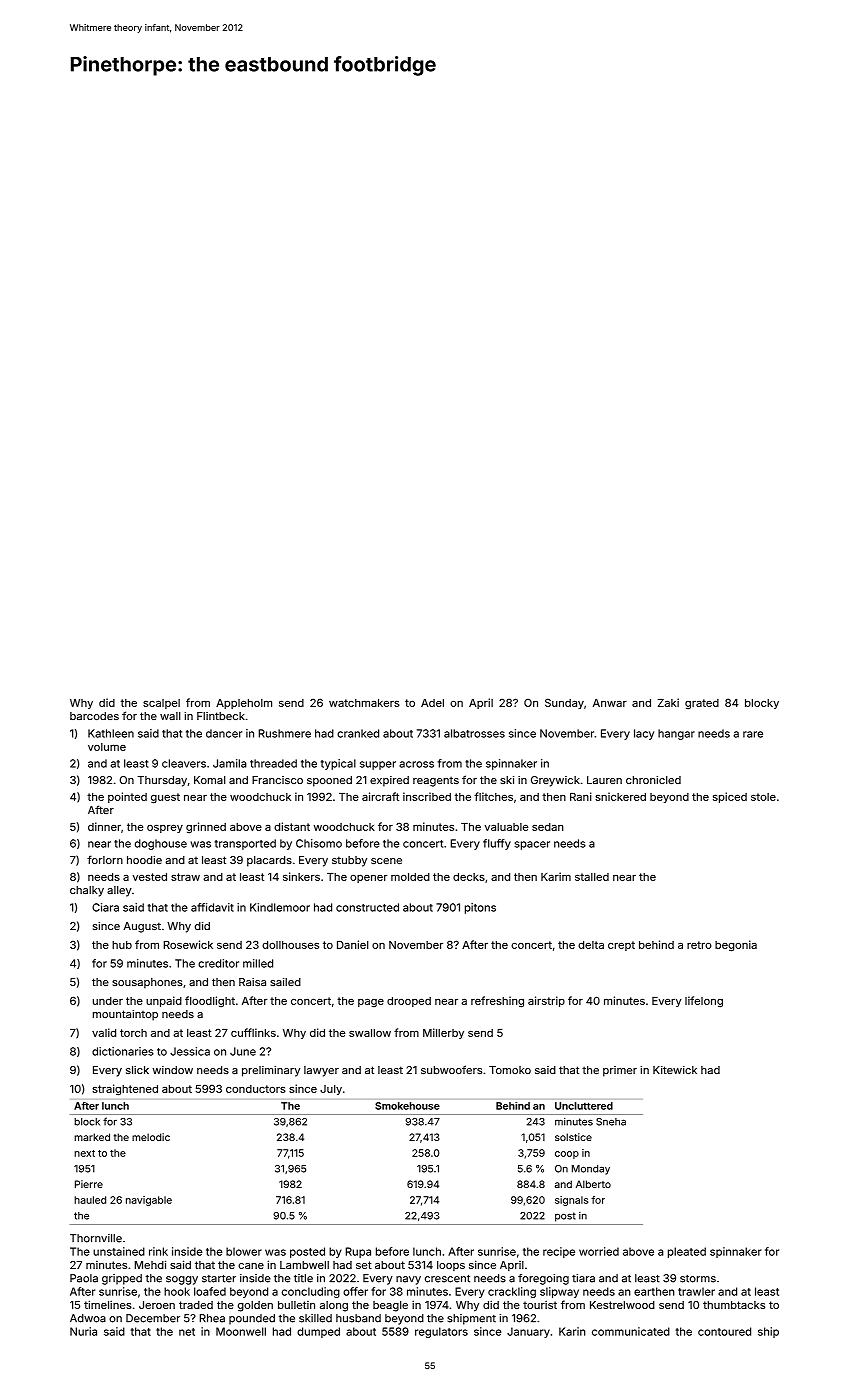 This page has width=849, height=1400. I want to click on lacy, so click(644, 734).
